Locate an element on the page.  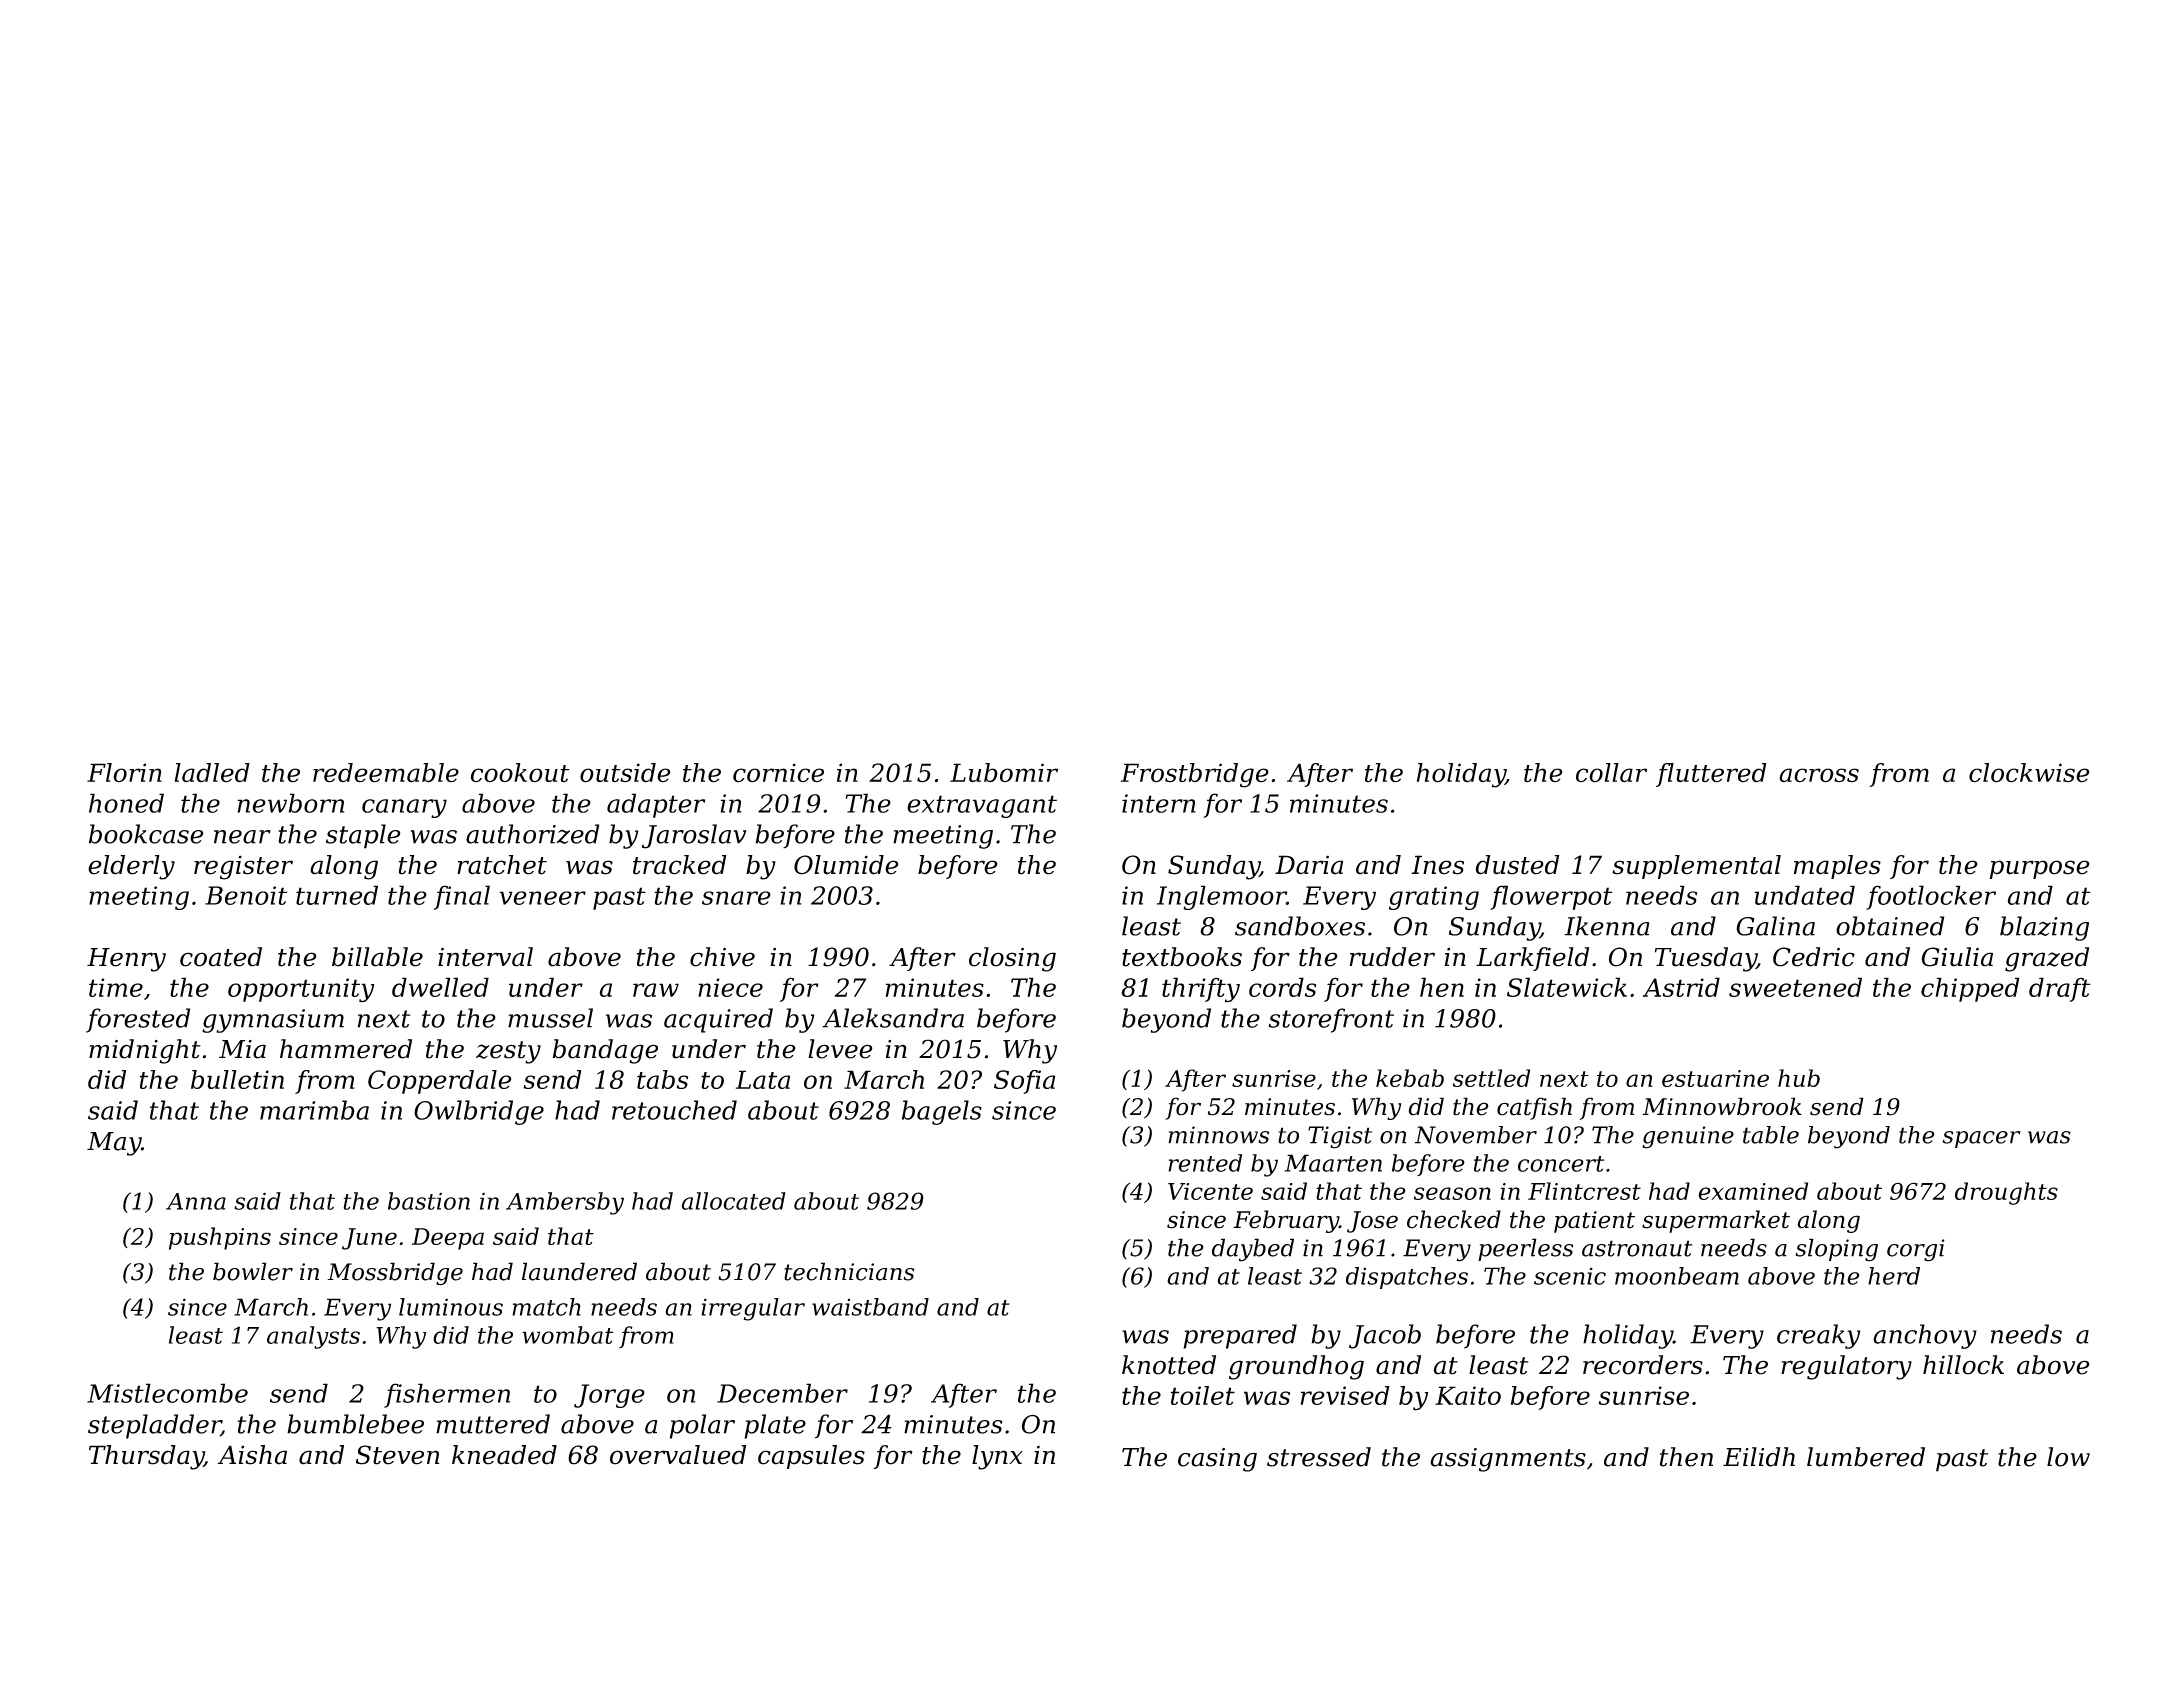
clockwise is located at coordinates (2029, 773).
